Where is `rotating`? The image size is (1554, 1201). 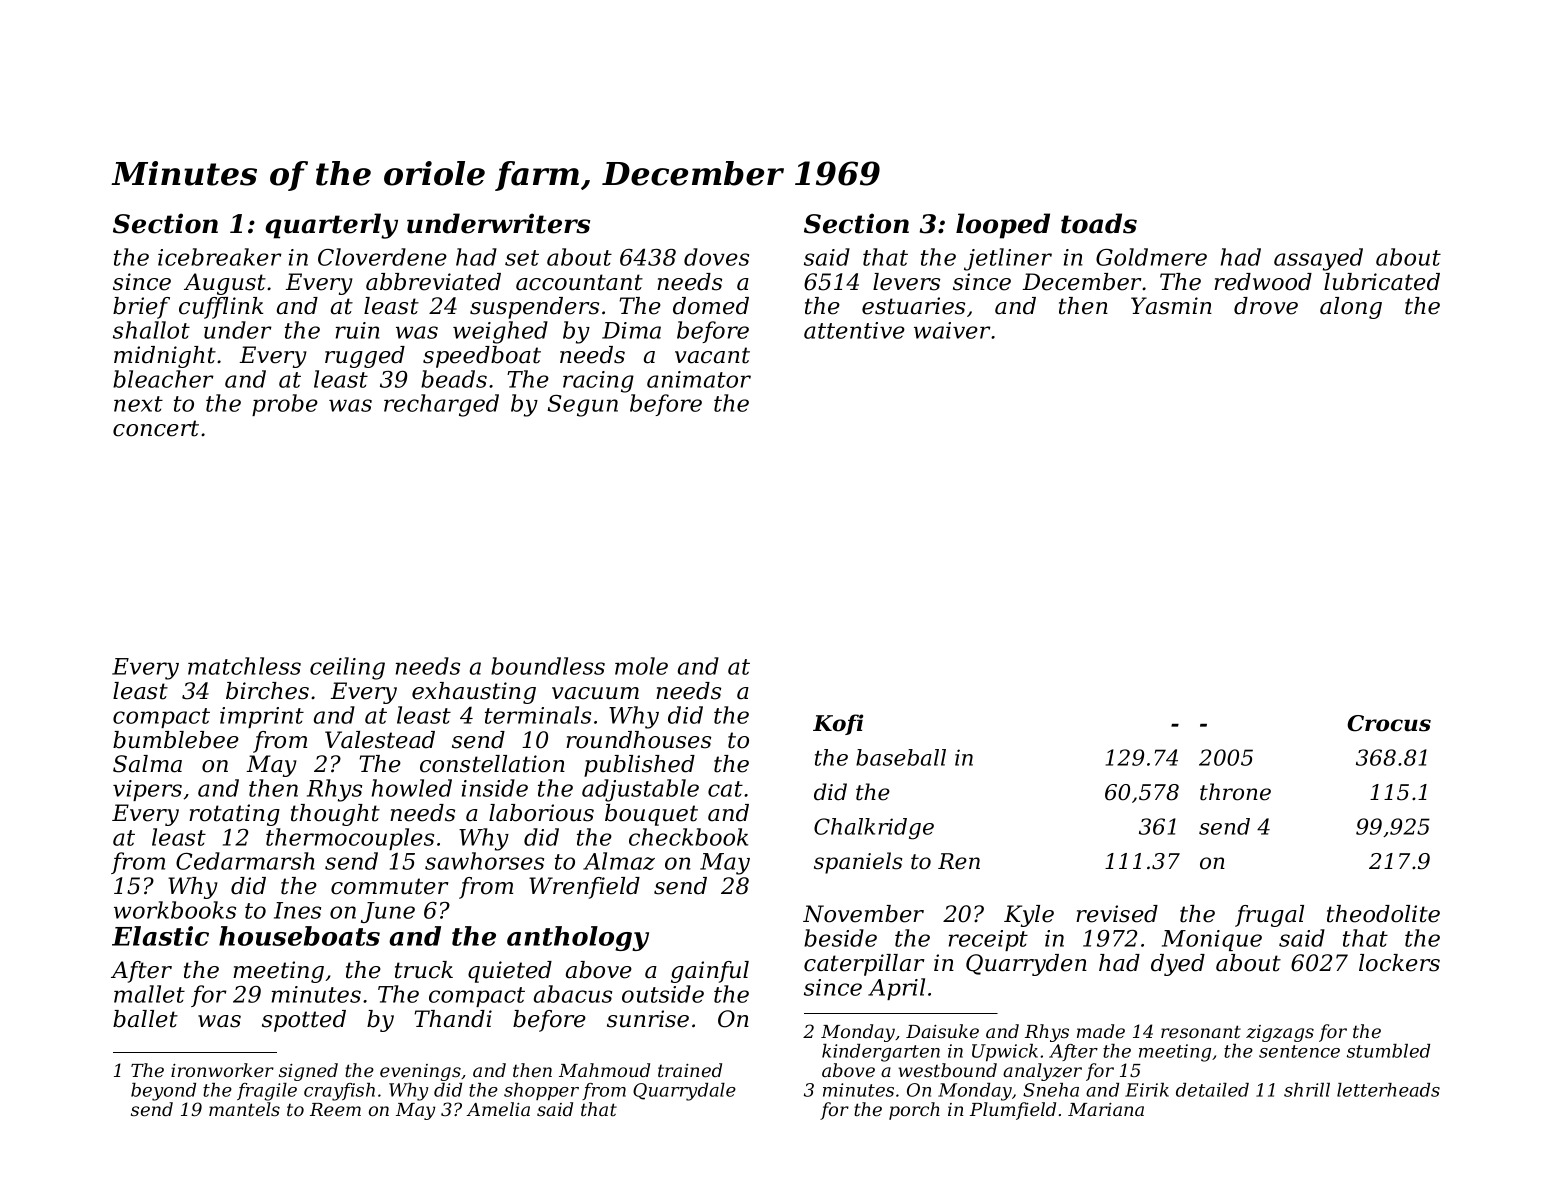 rotating is located at coordinates (234, 815).
